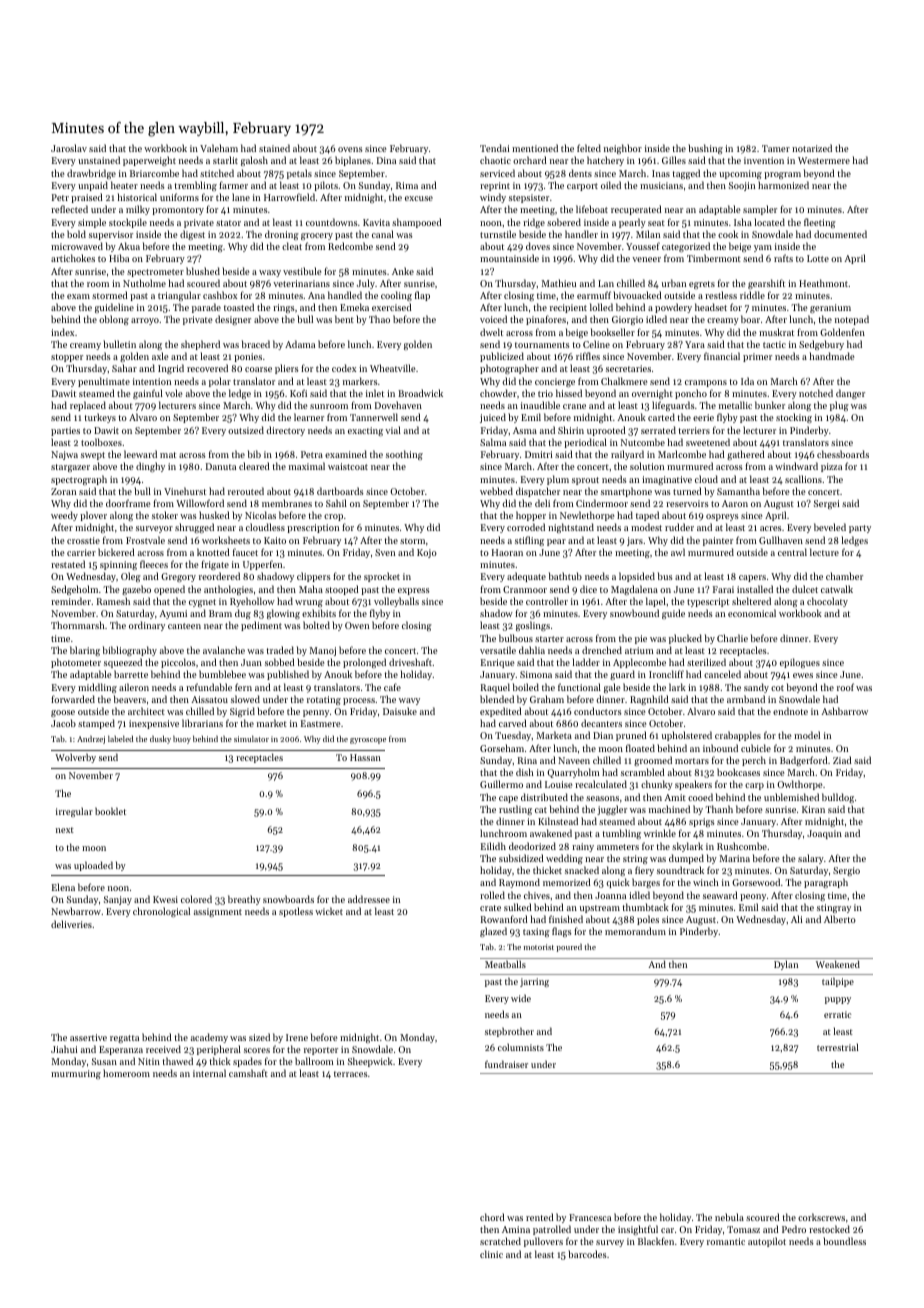 Image resolution: width=924 pixels, height=1308 pixels. What do you see at coordinates (326, 186) in the image?
I see `pilots` at bounding box center [326, 186].
